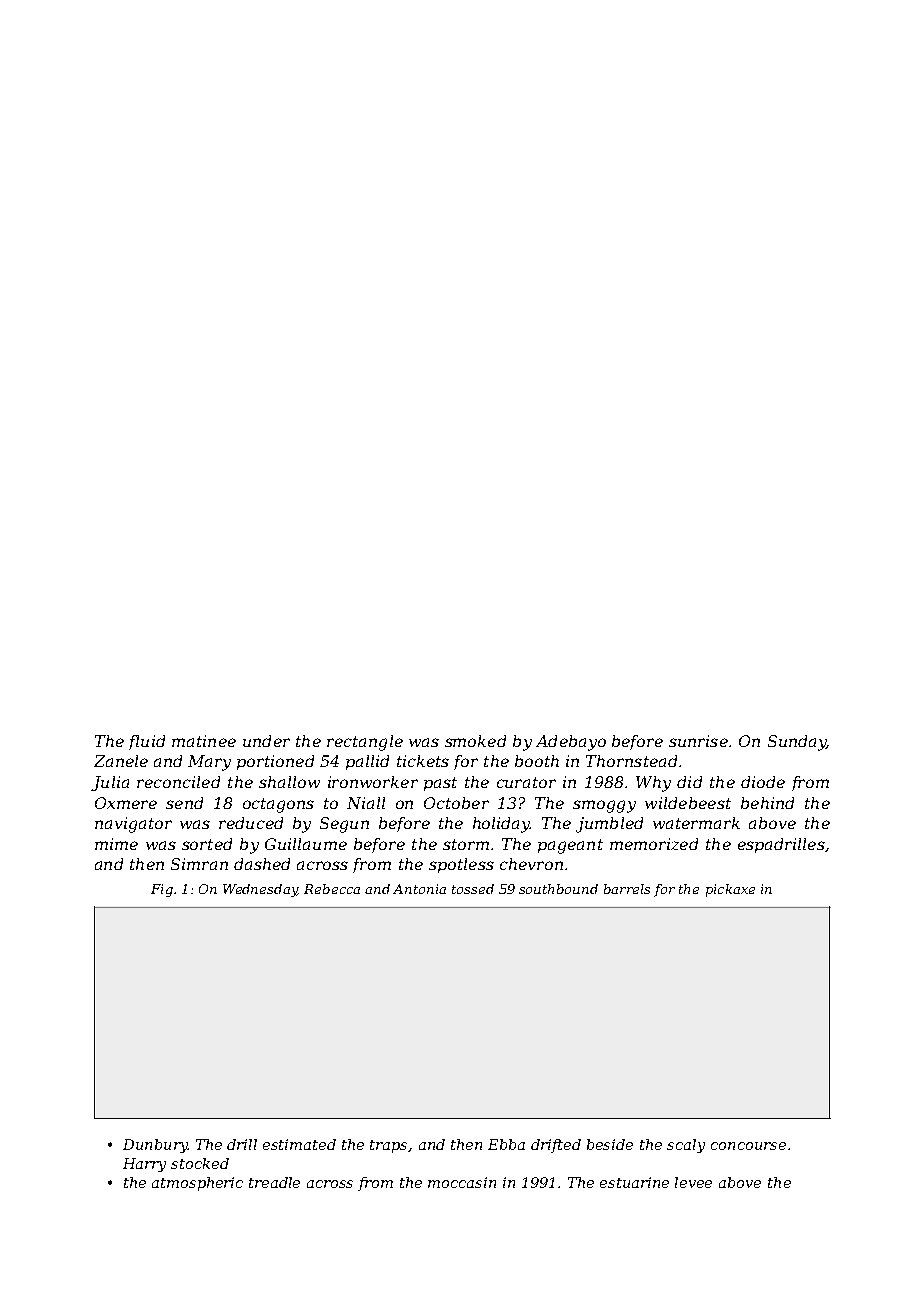  Describe the element at coordinates (466, 844) in the screenshot. I see `storm` at that location.
